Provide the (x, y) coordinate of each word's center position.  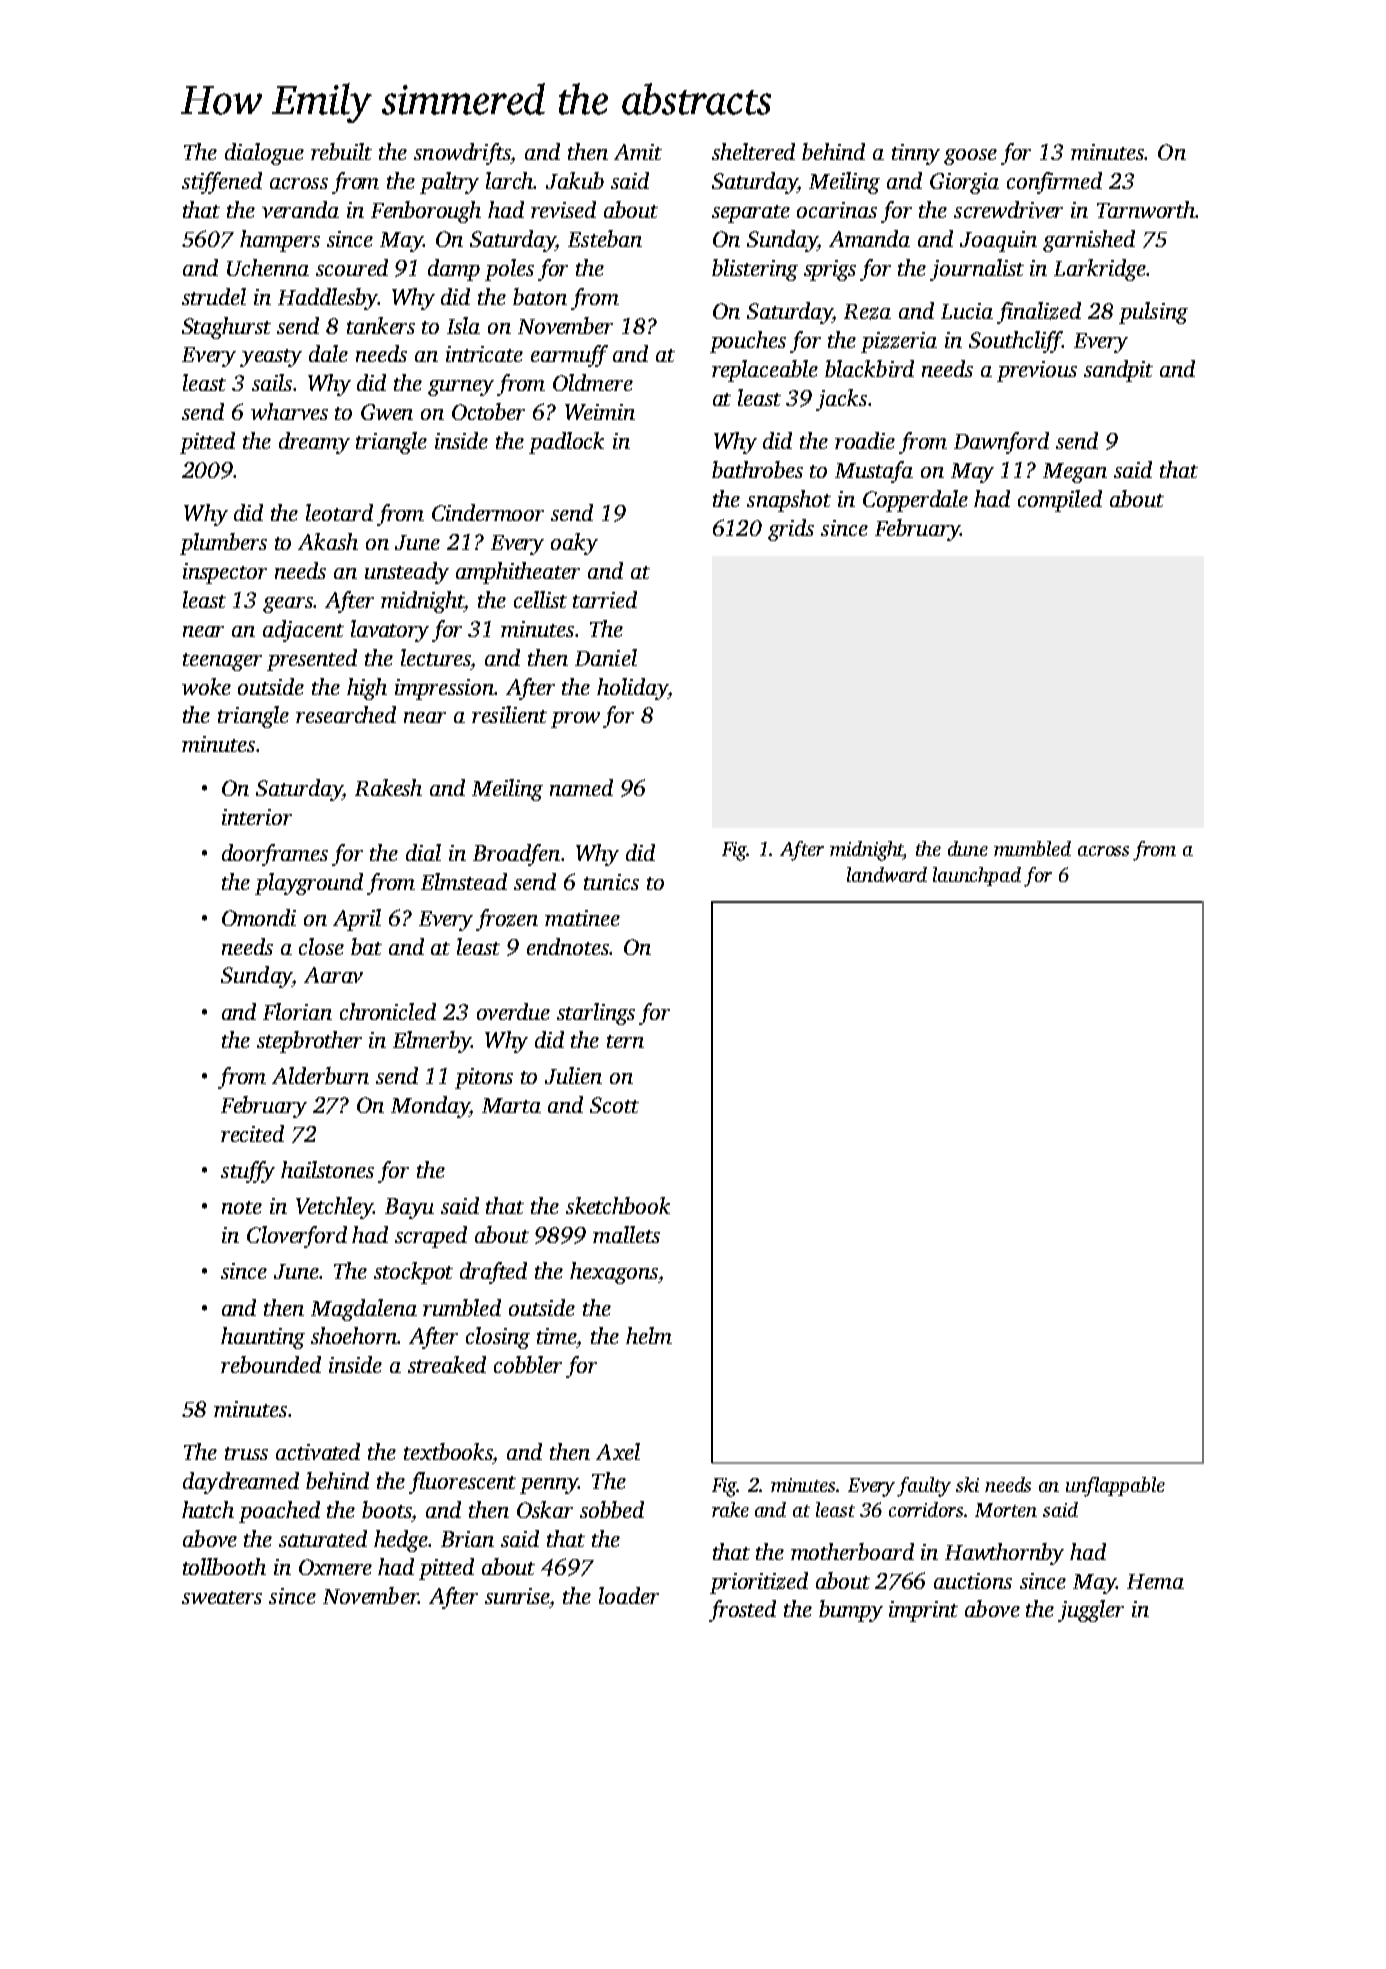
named (581, 787)
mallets (626, 1234)
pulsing (1153, 313)
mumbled (1032, 848)
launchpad (977, 876)
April (357, 920)
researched (346, 714)
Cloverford (297, 1237)
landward (887, 874)
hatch (208, 1509)
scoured (352, 267)
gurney (461, 388)
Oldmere (593, 382)
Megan (1075, 473)
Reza (867, 312)
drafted (493, 1273)
